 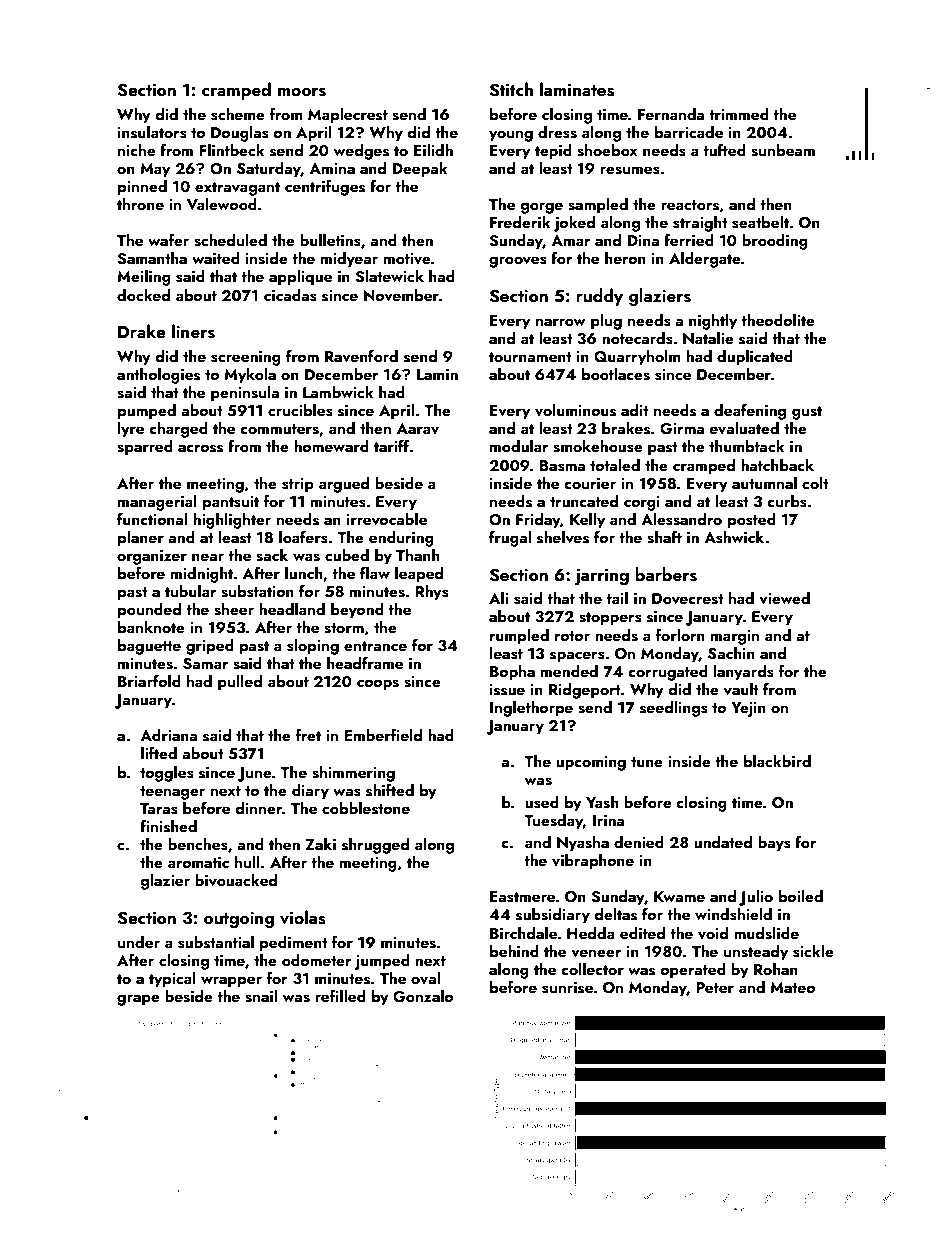 I want to click on Aldergate, so click(x=705, y=260).
